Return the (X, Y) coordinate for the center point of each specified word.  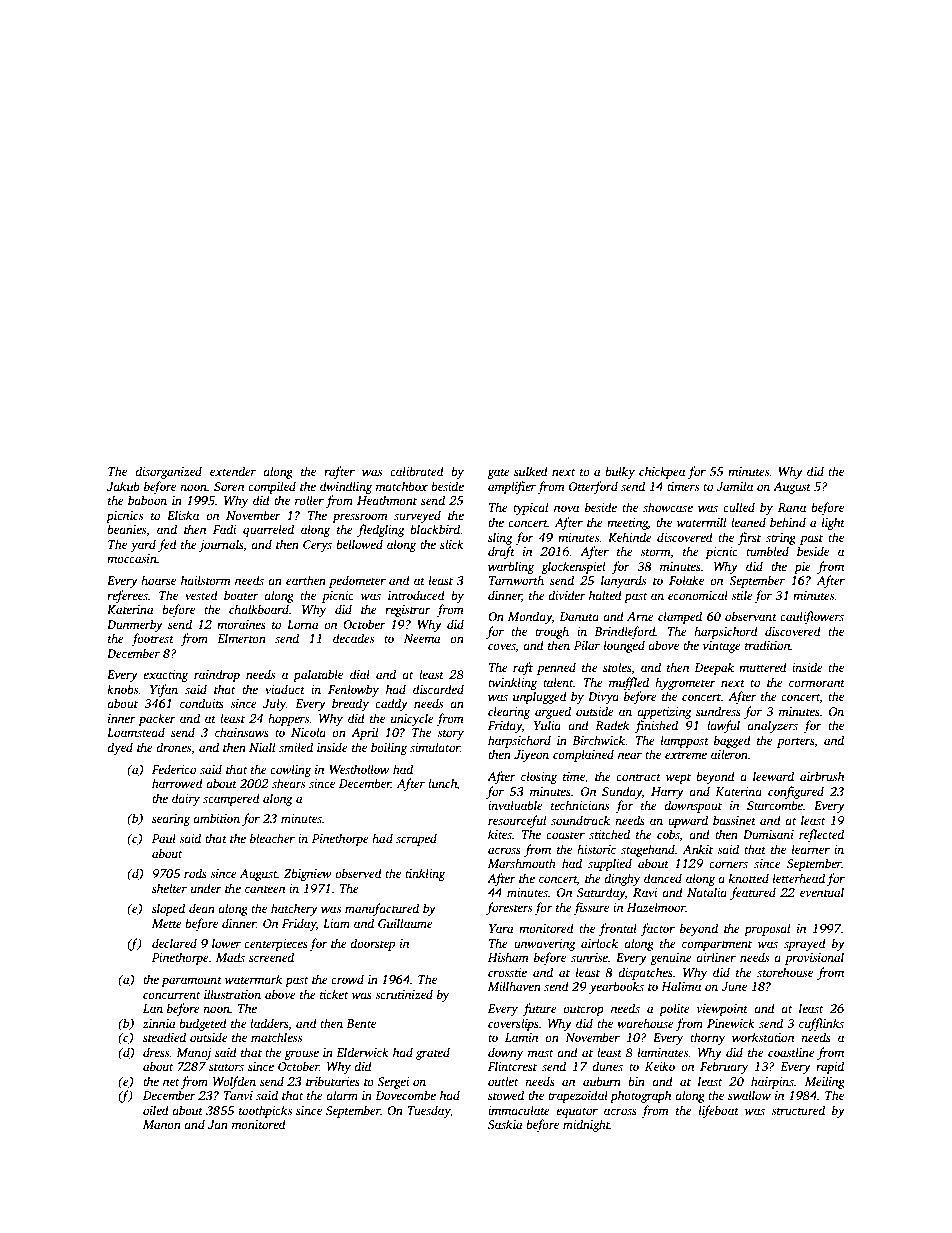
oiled (156, 1110)
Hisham (508, 957)
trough (552, 632)
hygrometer (685, 683)
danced (663, 878)
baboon (147, 500)
